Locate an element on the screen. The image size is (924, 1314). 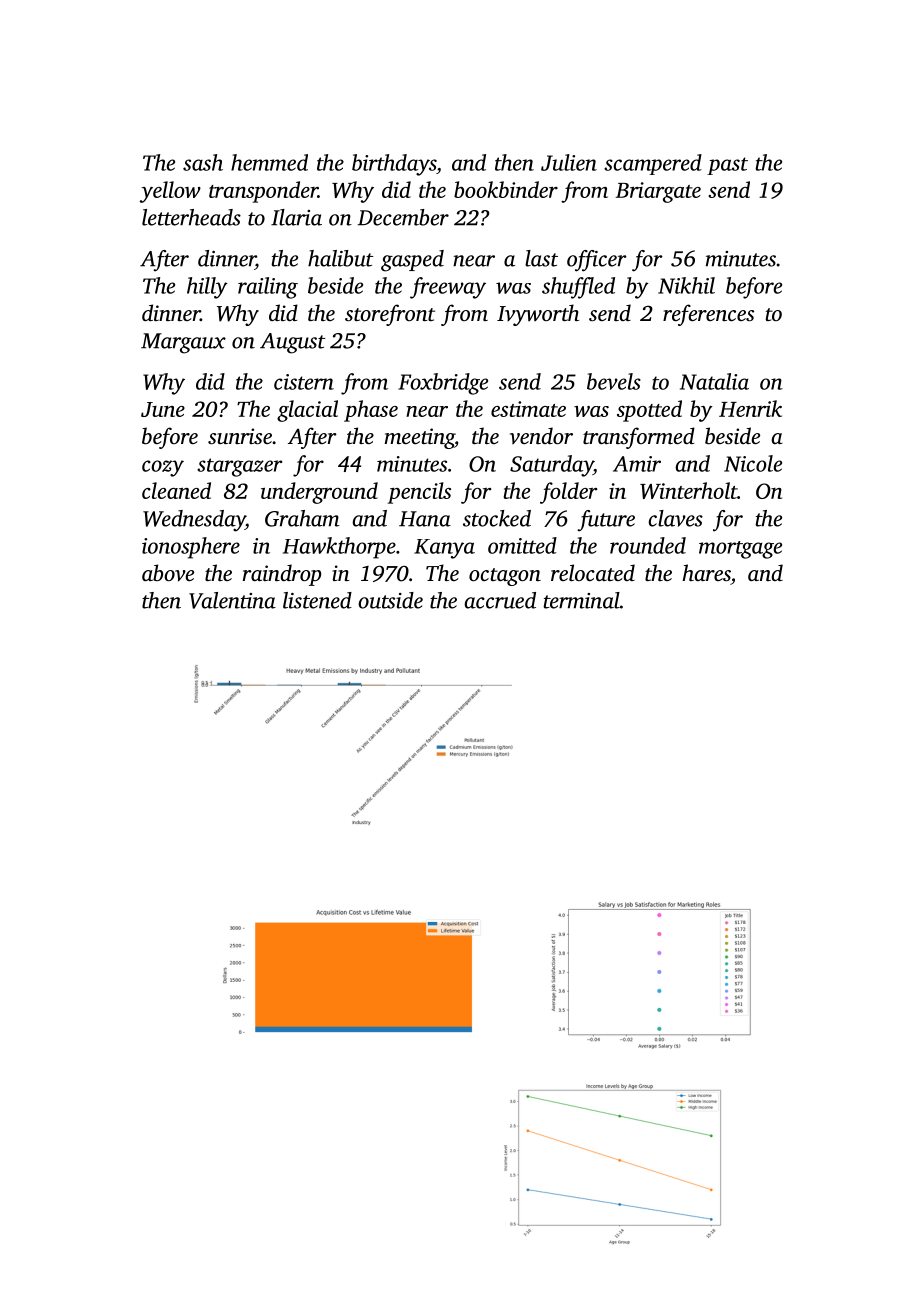
cozy is located at coordinates (163, 468).
